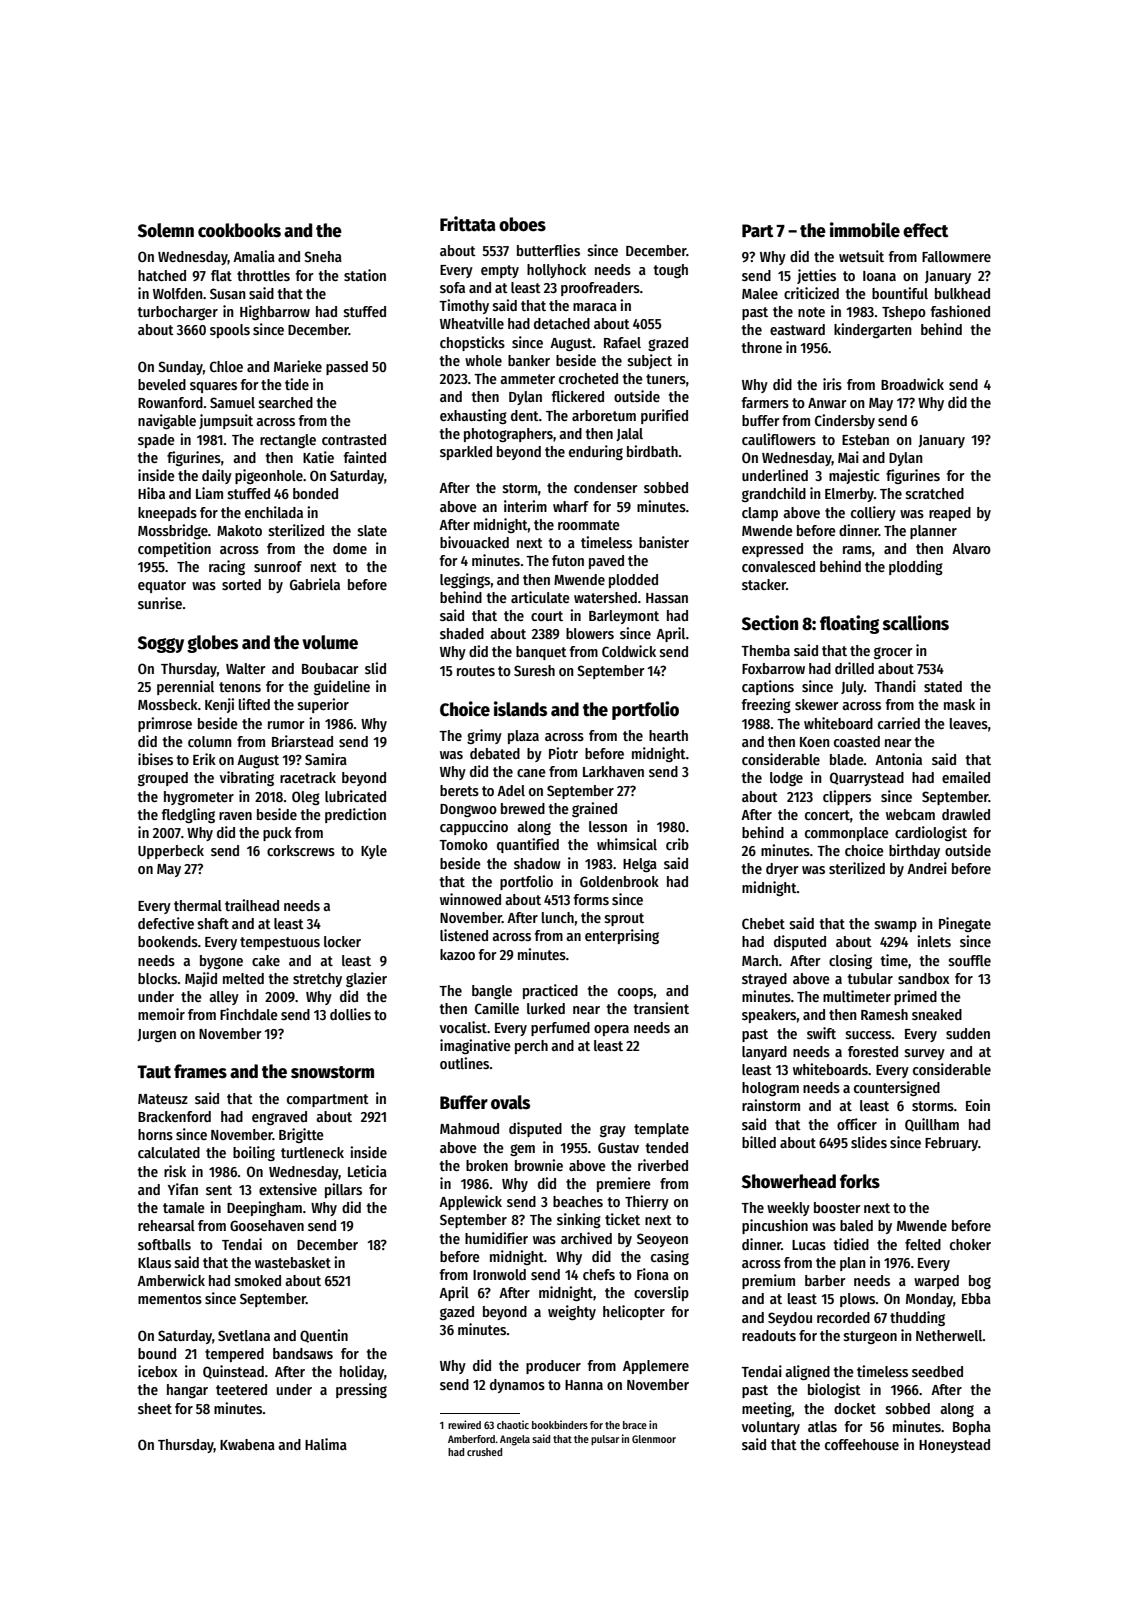 The height and width of the screenshot is (1597, 1129). Describe the element at coordinates (764, 980) in the screenshot. I see `strayed` at that location.
